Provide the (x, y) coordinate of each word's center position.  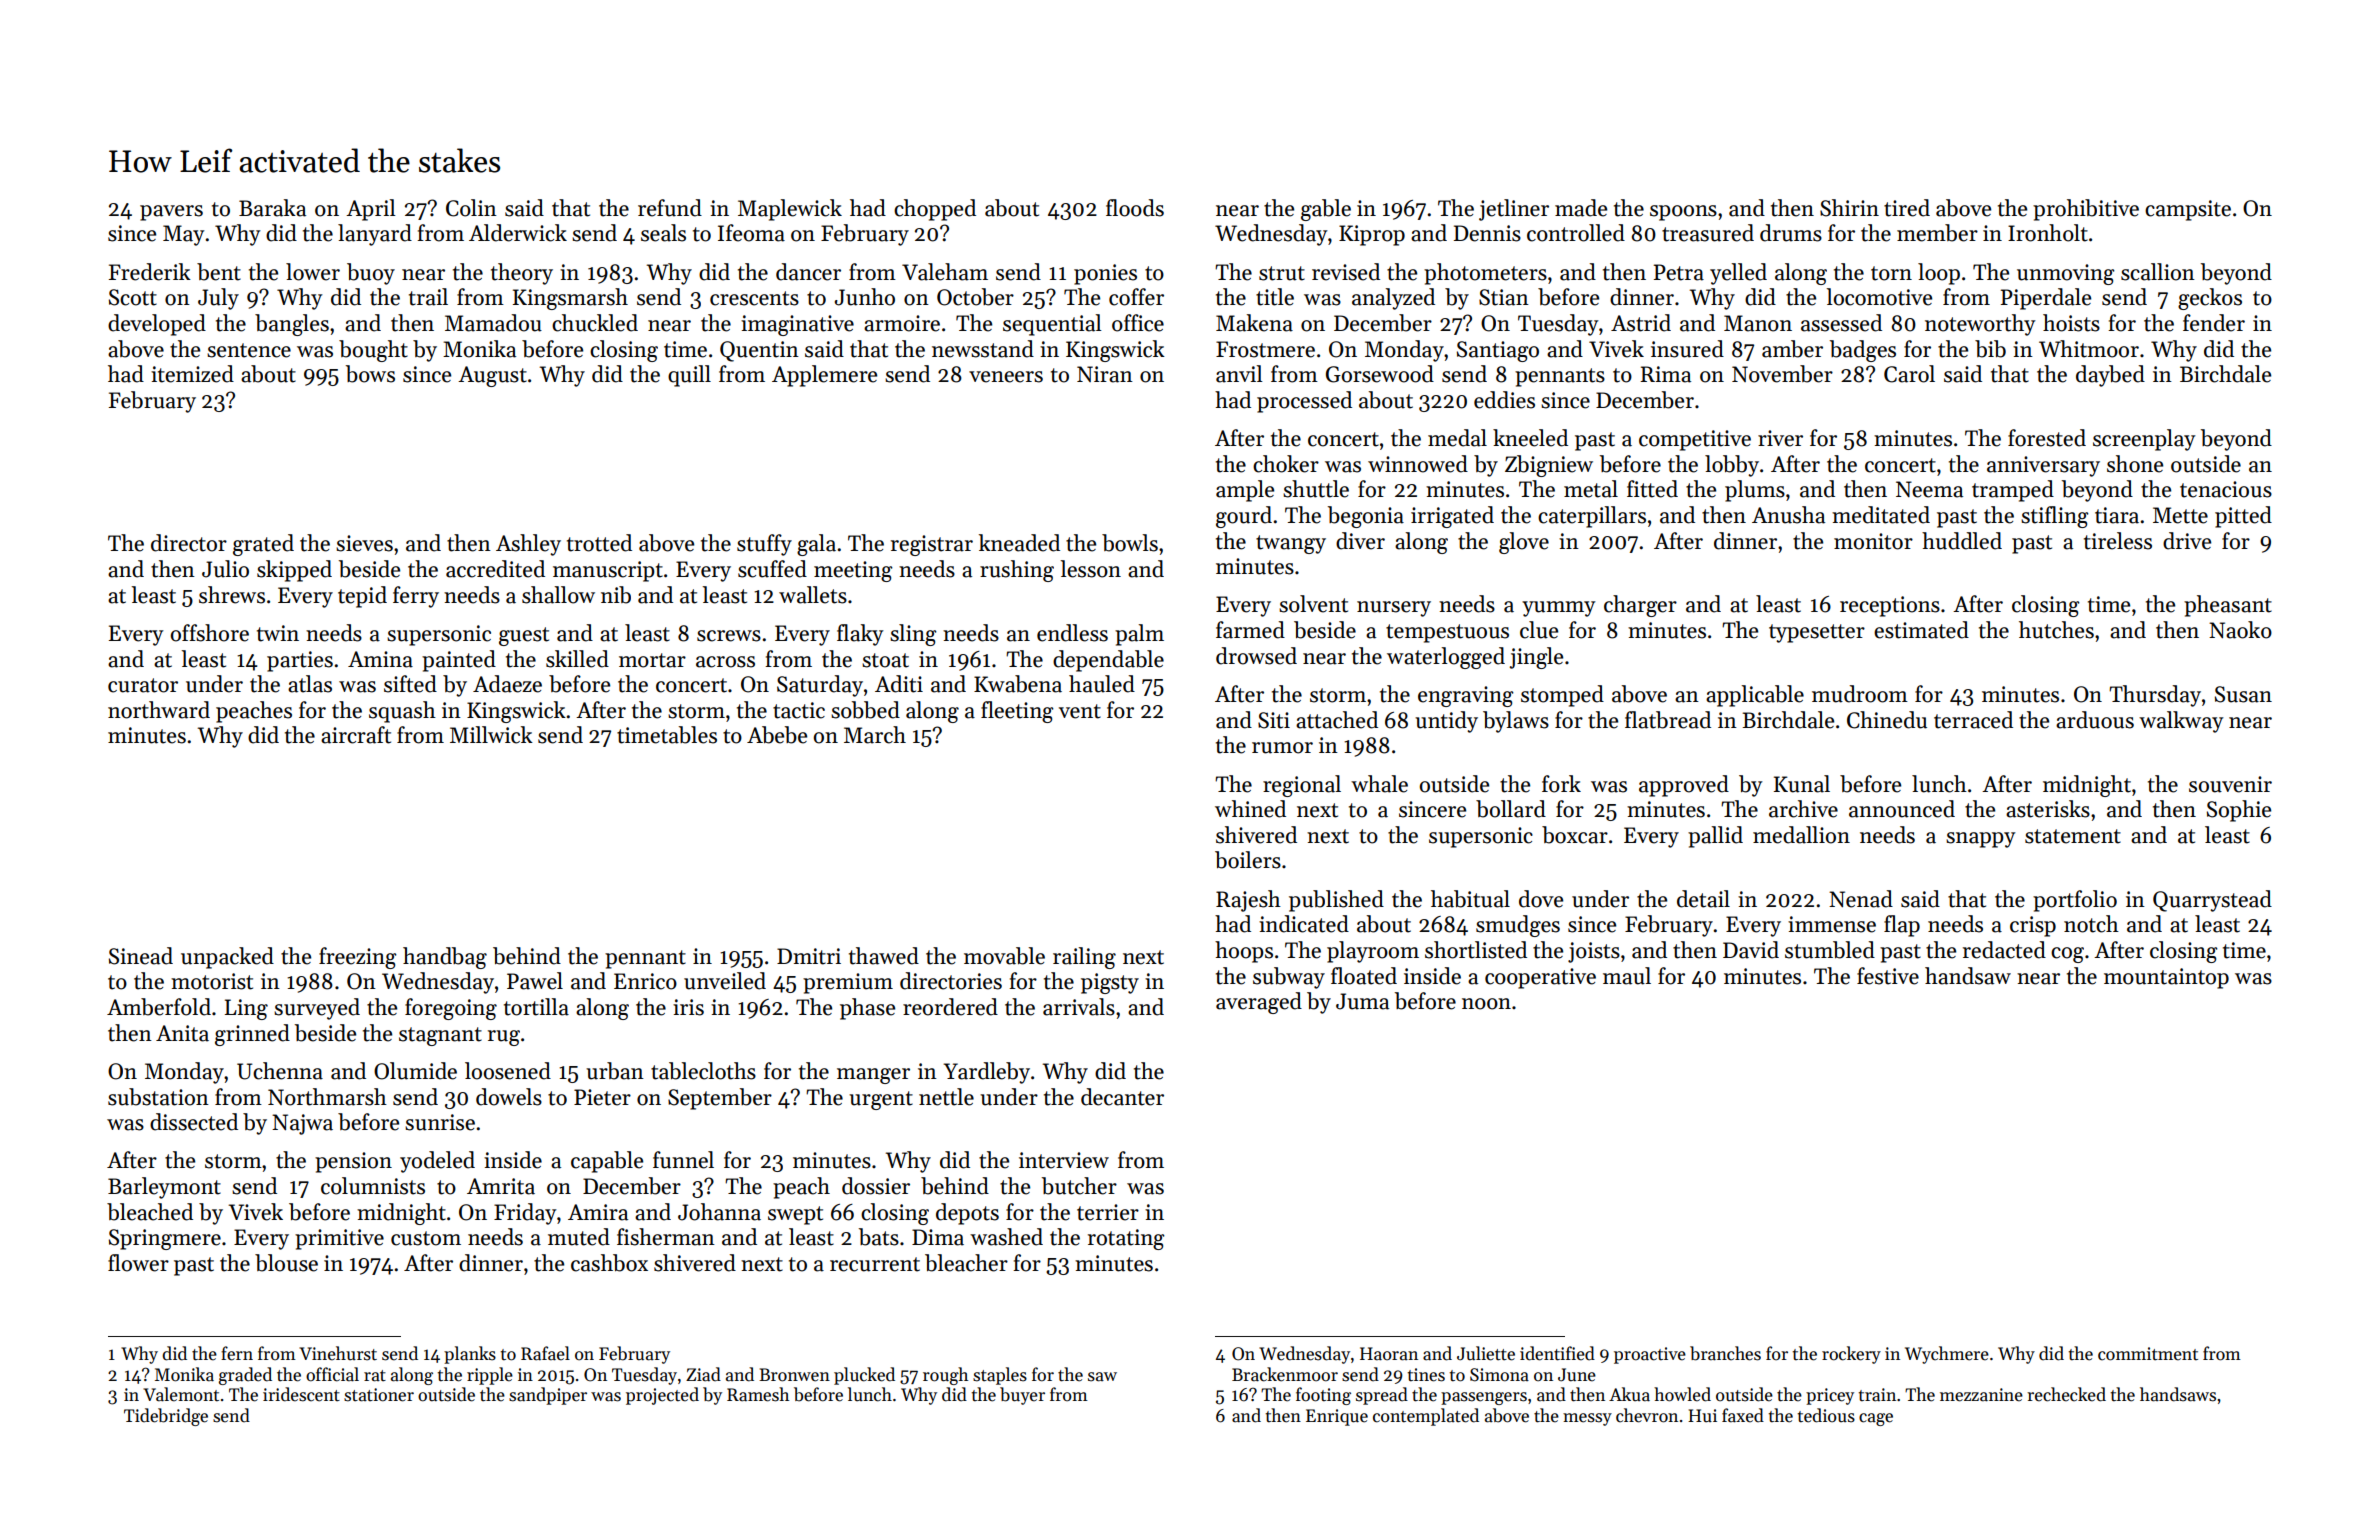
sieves (364, 543)
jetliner (1514, 210)
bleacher (966, 1263)
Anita (182, 1033)
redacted (2004, 950)
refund (670, 208)
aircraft (356, 735)
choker (1286, 464)
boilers (1248, 860)
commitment (2148, 1354)
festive (1888, 976)
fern (237, 1353)
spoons (1683, 213)
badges (1863, 351)
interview (1064, 1160)
